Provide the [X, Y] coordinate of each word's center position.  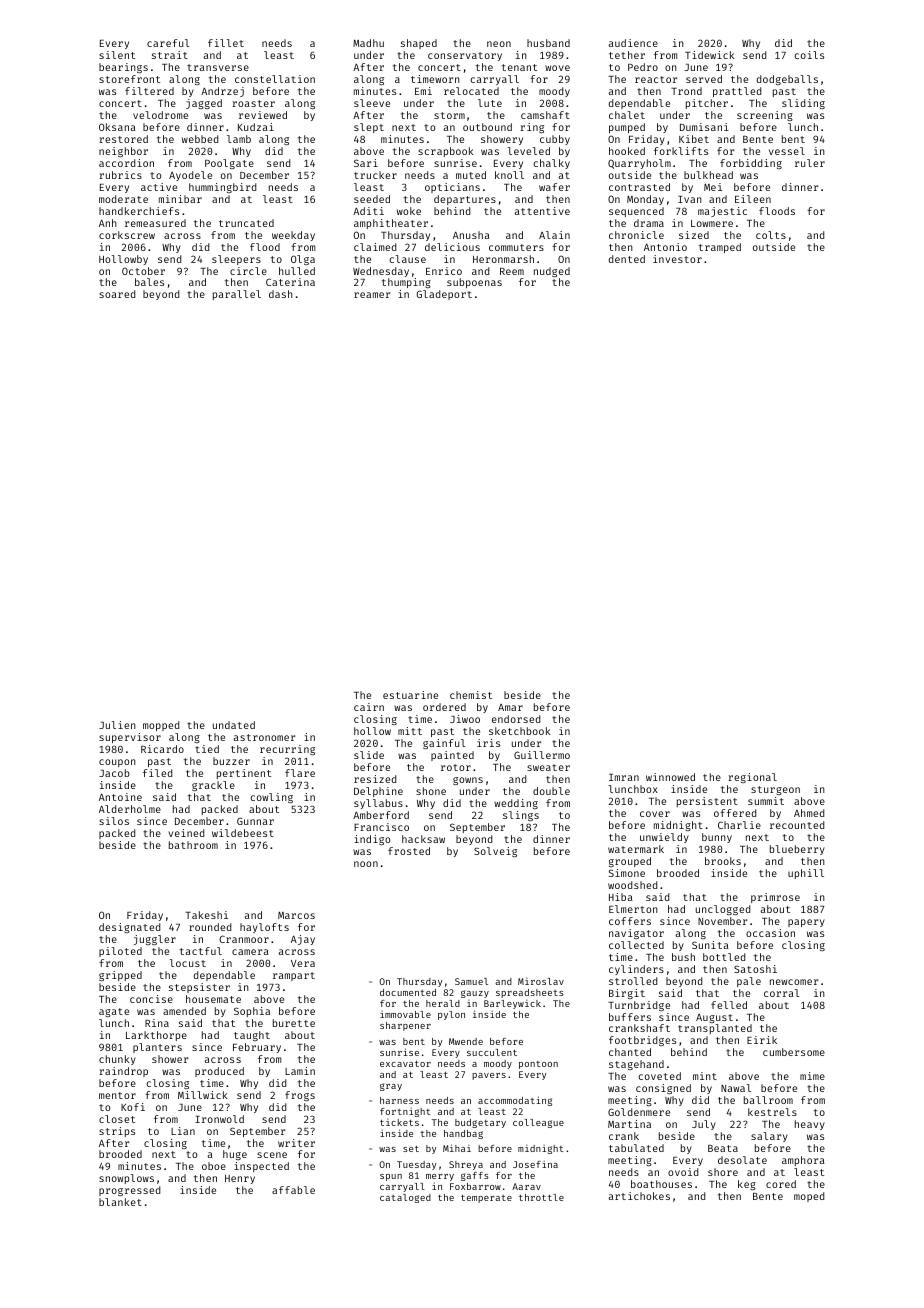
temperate [486, 1199]
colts [771, 235]
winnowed [670, 777]
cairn [369, 707]
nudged [552, 272]
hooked [627, 151]
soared [117, 294]
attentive [542, 211]
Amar [510, 707]
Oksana [117, 127]
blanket [120, 1202]
